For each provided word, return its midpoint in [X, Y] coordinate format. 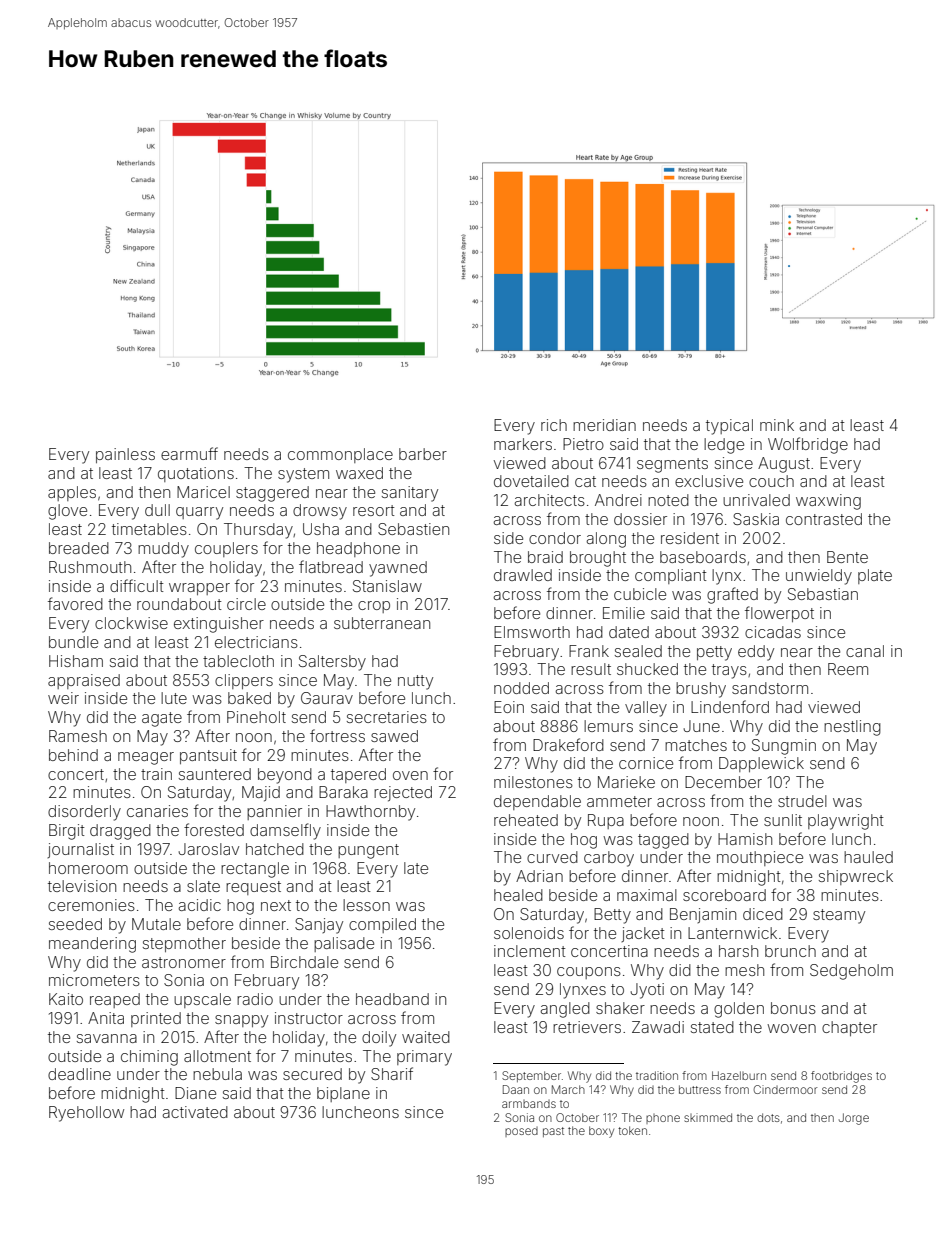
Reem [848, 669]
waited [426, 1037]
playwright [846, 822]
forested [214, 829]
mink [777, 425]
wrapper [199, 589]
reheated [526, 820]
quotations [196, 474]
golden [739, 1010]
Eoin [509, 707]
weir [63, 698]
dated [629, 632]
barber [423, 454]
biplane [343, 1094]
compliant [671, 576]
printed [156, 1019]
